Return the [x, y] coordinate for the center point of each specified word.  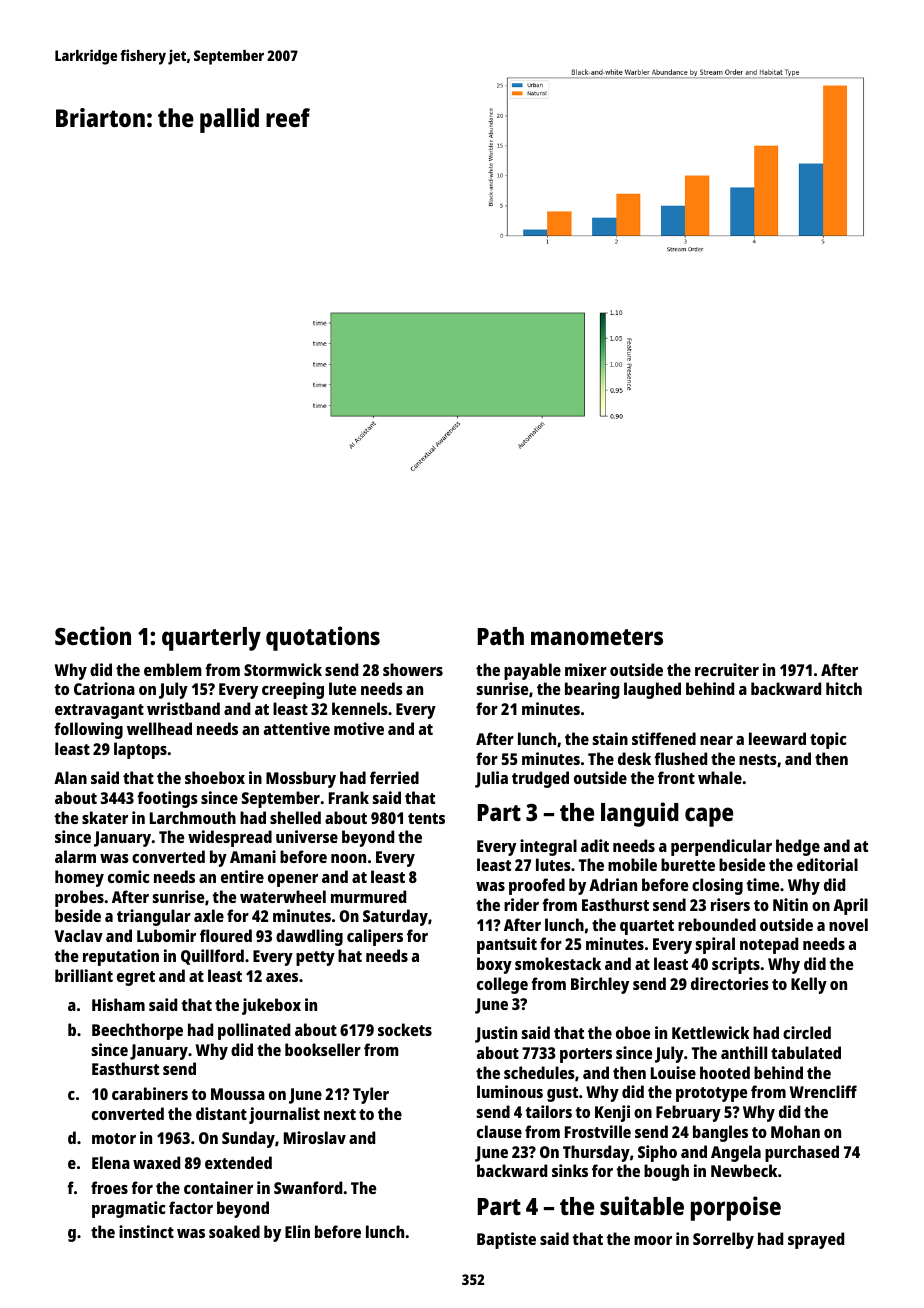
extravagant [99, 711]
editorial [827, 864]
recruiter [727, 669]
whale [720, 777]
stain [610, 738]
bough [666, 1172]
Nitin [790, 904]
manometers [597, 637]
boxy [494, 965]
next [340, 1114]
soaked [234, 1231]
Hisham [118, 1004]
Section [93, 635]
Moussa [238, 1094]
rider [521, 904]
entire [242, 876]
